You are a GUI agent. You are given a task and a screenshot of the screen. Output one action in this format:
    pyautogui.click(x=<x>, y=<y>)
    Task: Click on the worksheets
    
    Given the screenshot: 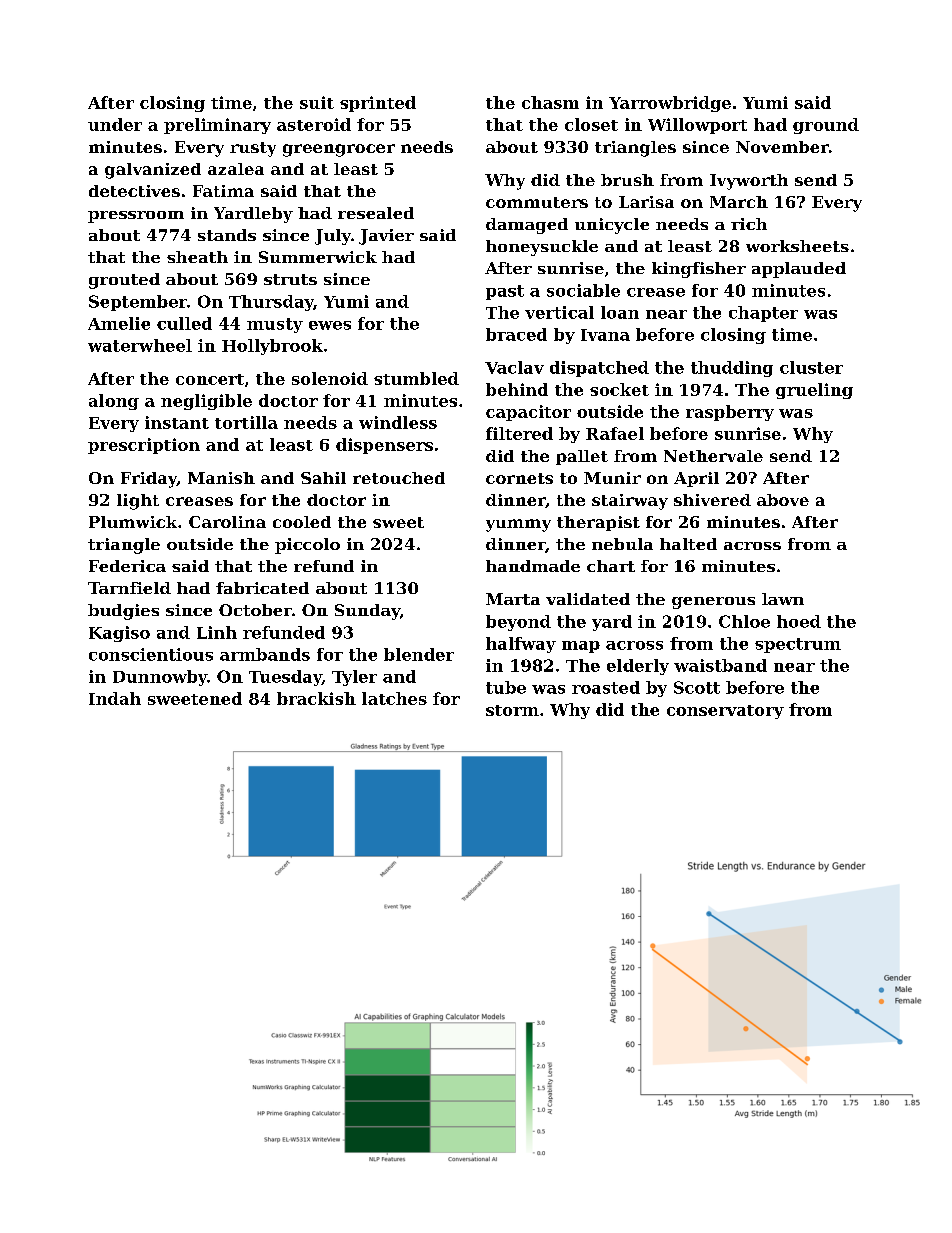 What is the action you would take?
    pyautogui.click(x=797, y=246)
